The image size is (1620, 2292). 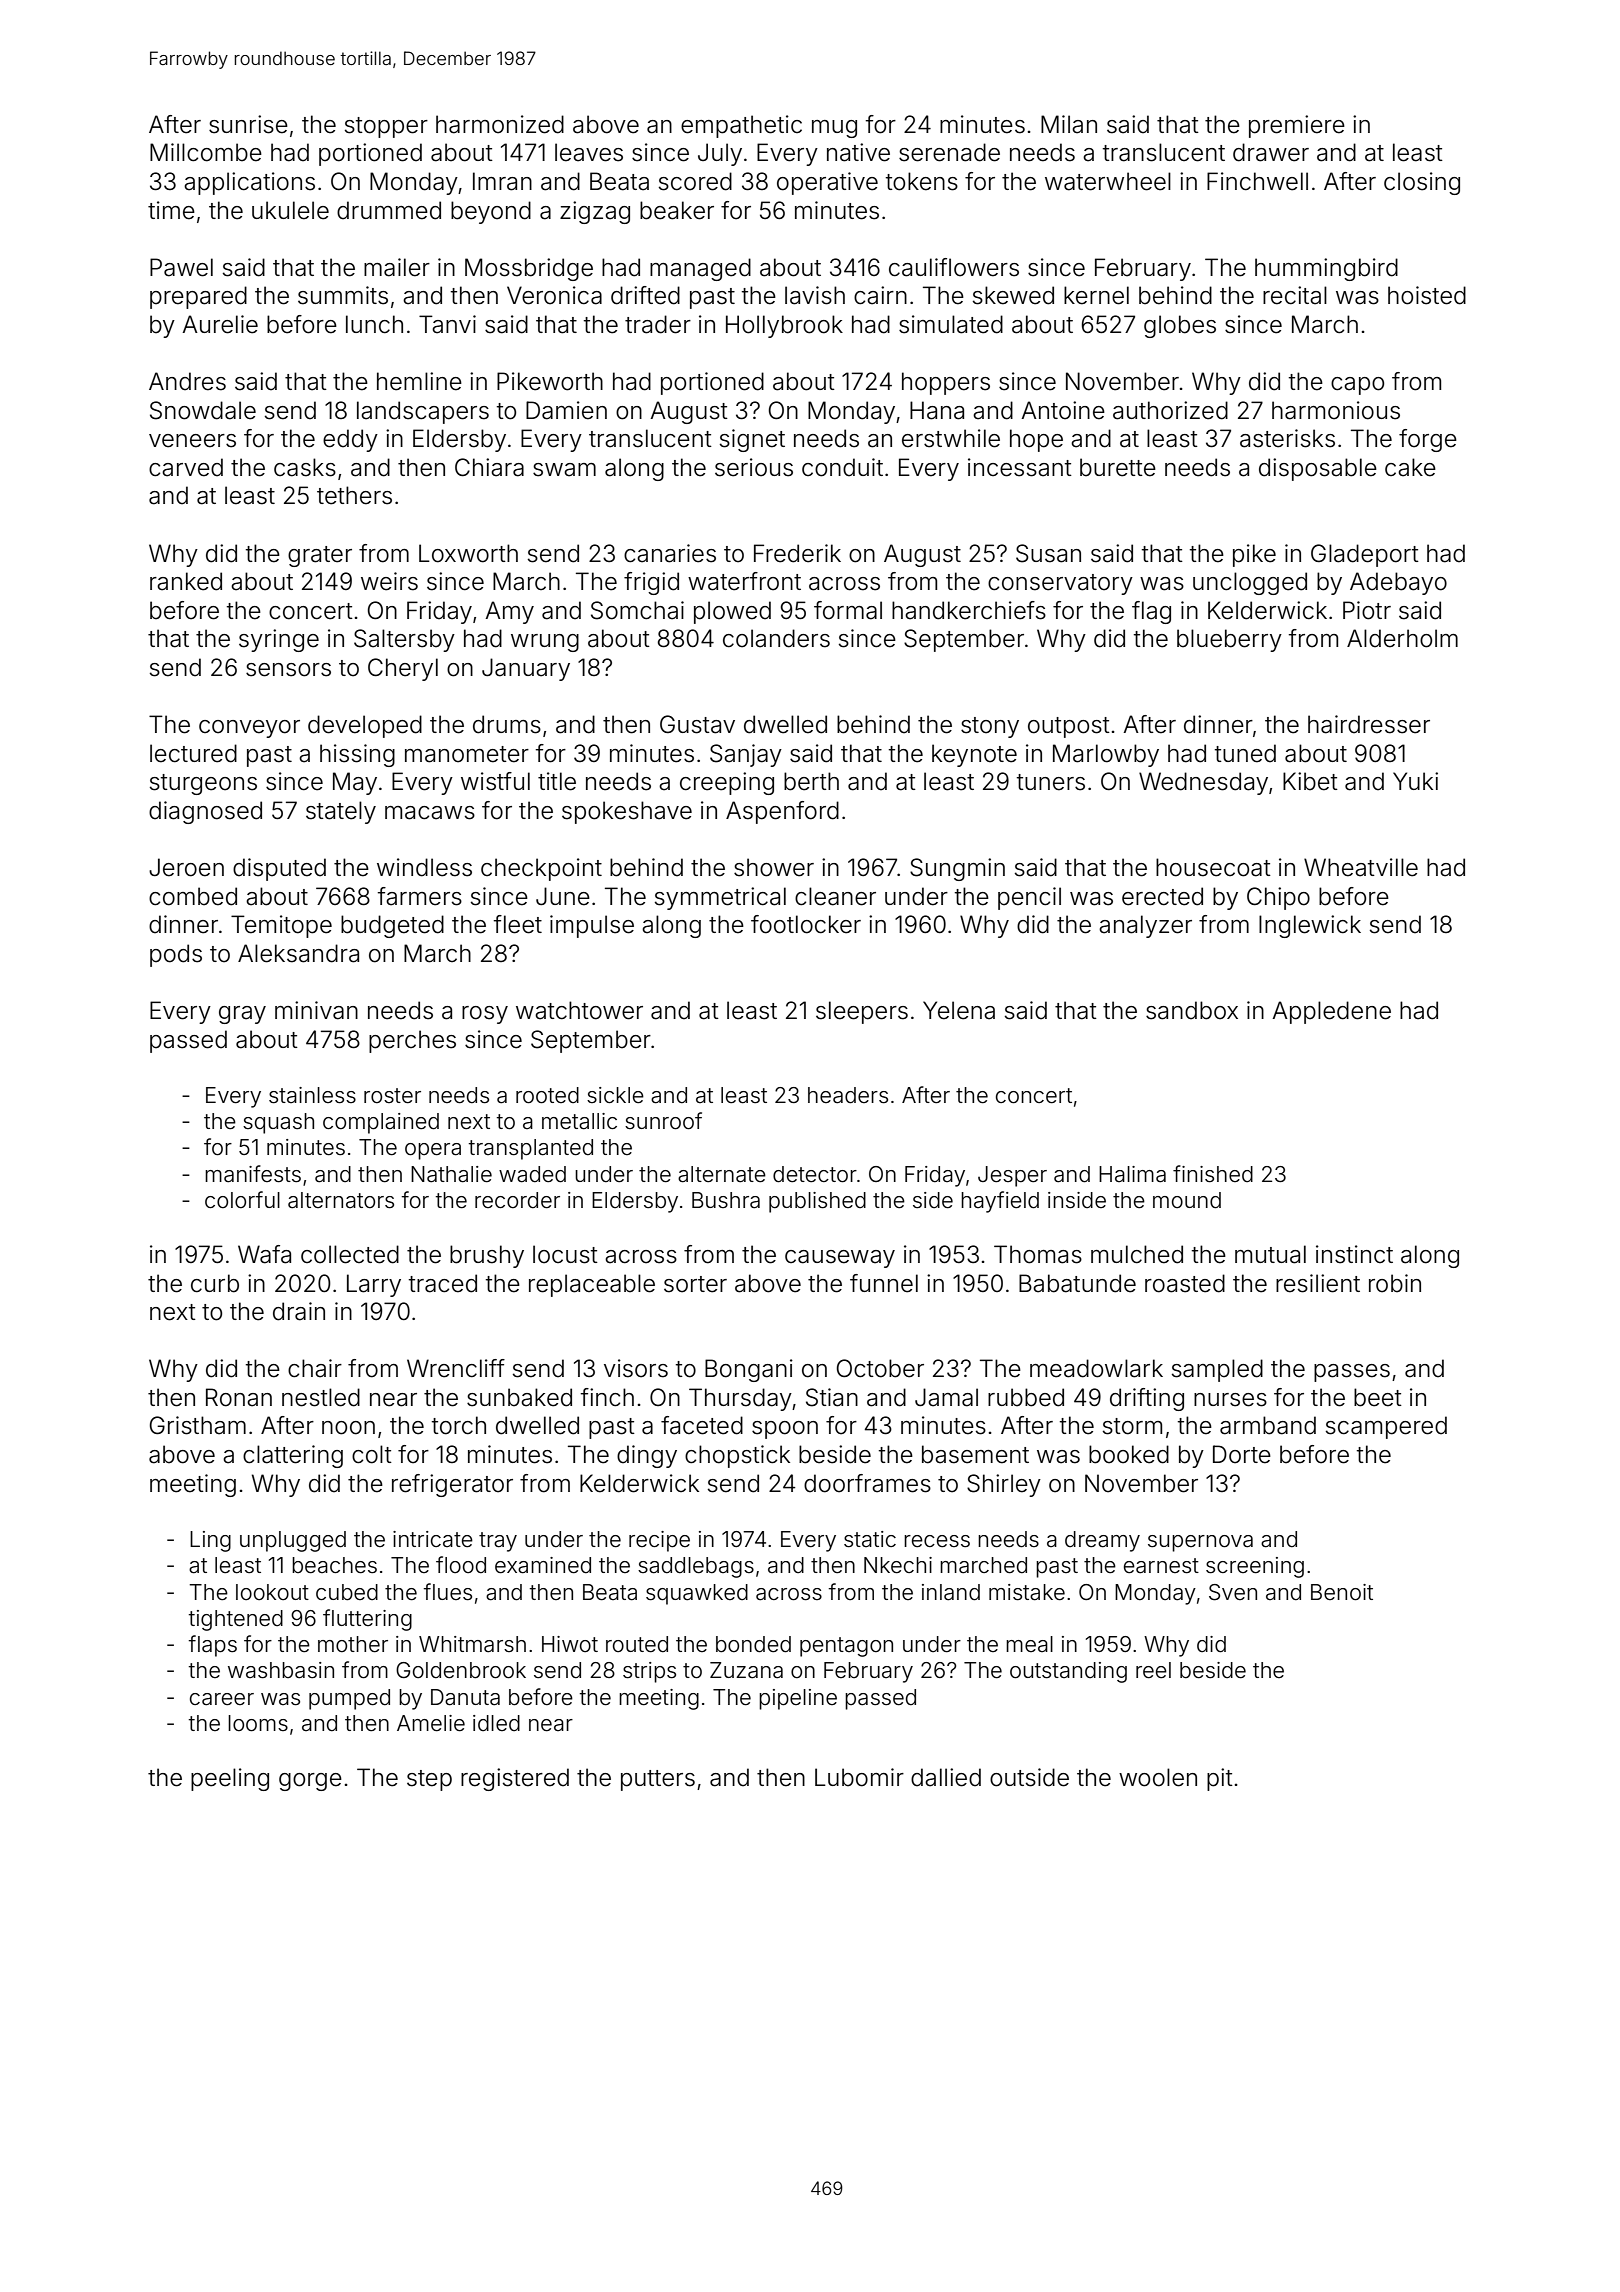 What do you see at coordinates (858, 152) in the screenshot?
I see `native` at bounding box center [858, 152].
